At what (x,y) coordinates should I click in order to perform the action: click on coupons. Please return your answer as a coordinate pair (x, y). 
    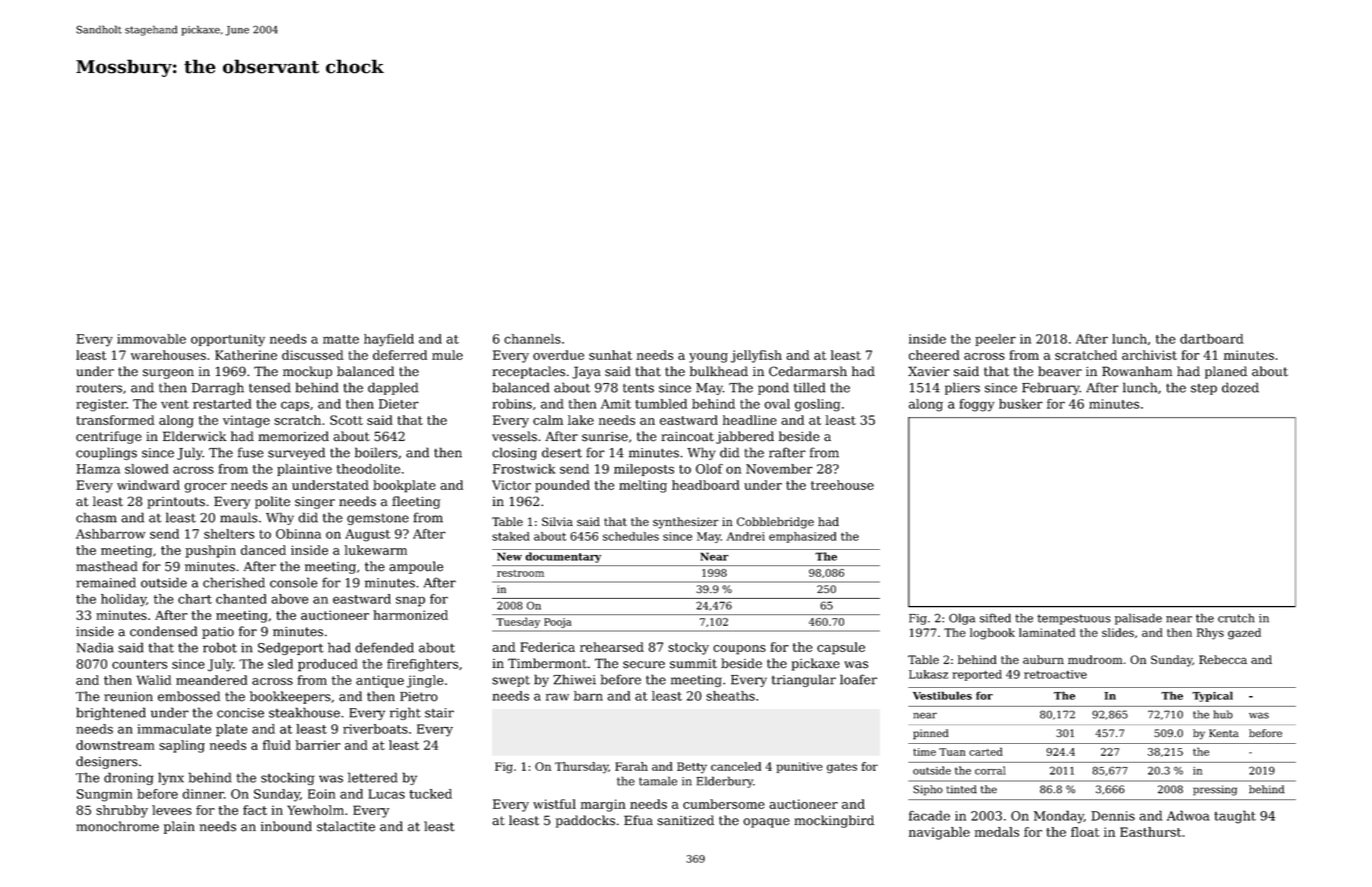
    Looking at the image, I should click on (739, 650).
